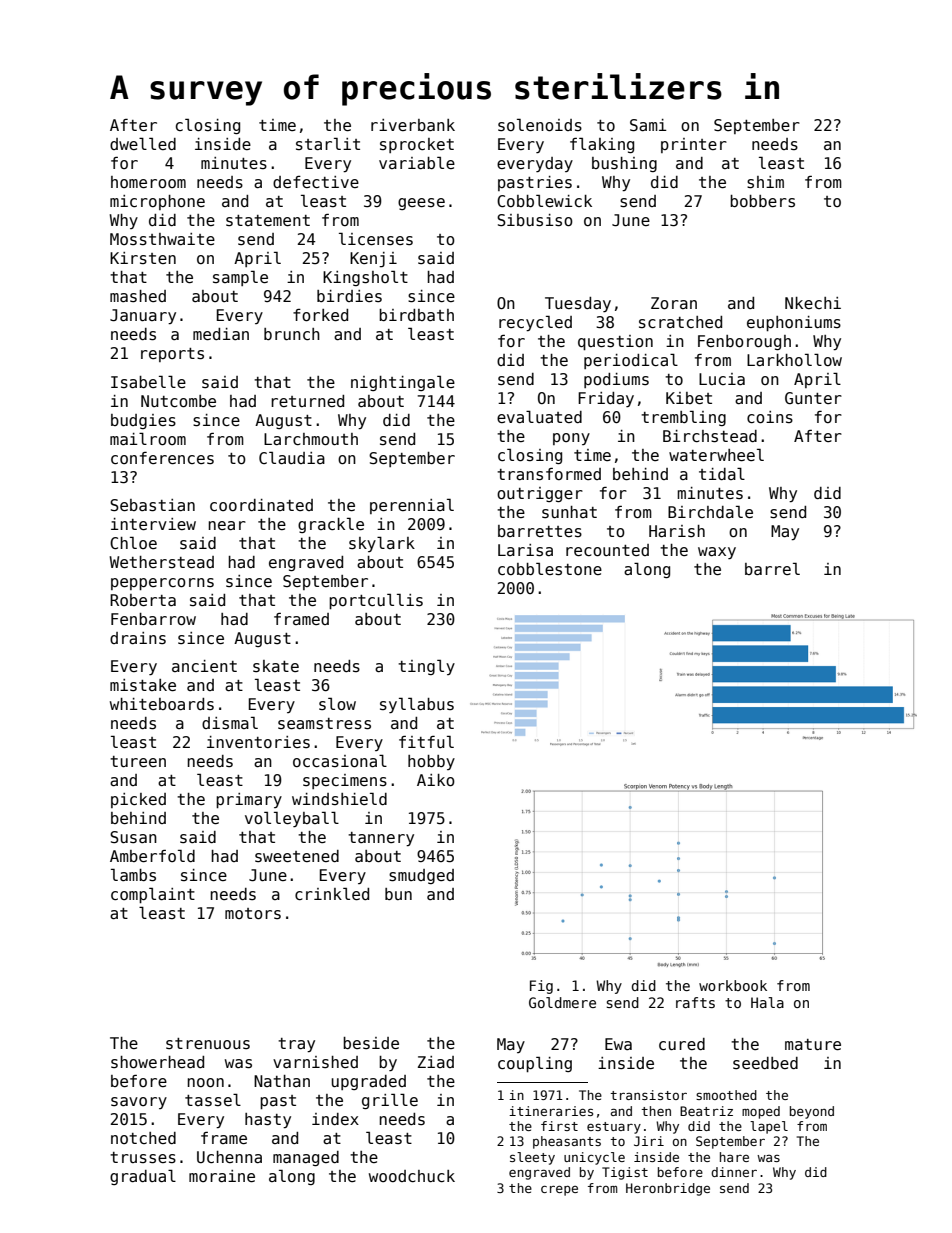  Describe the element at coordinates (143, 1177) in the document. I see `gradual` at that location.
